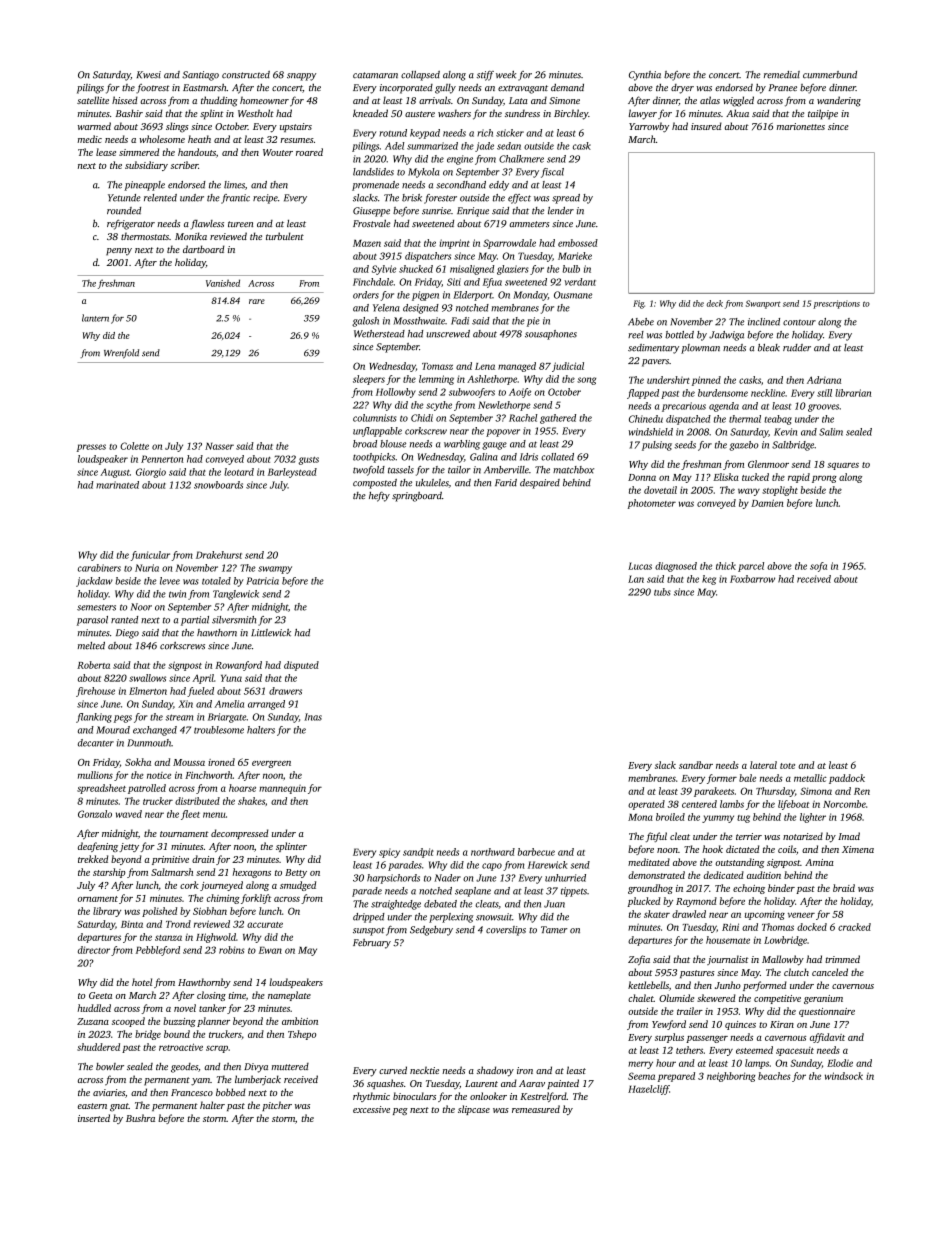 This screenshot has width=952, height=1233. I want to click on Wetherstead, so click(379, 334).
